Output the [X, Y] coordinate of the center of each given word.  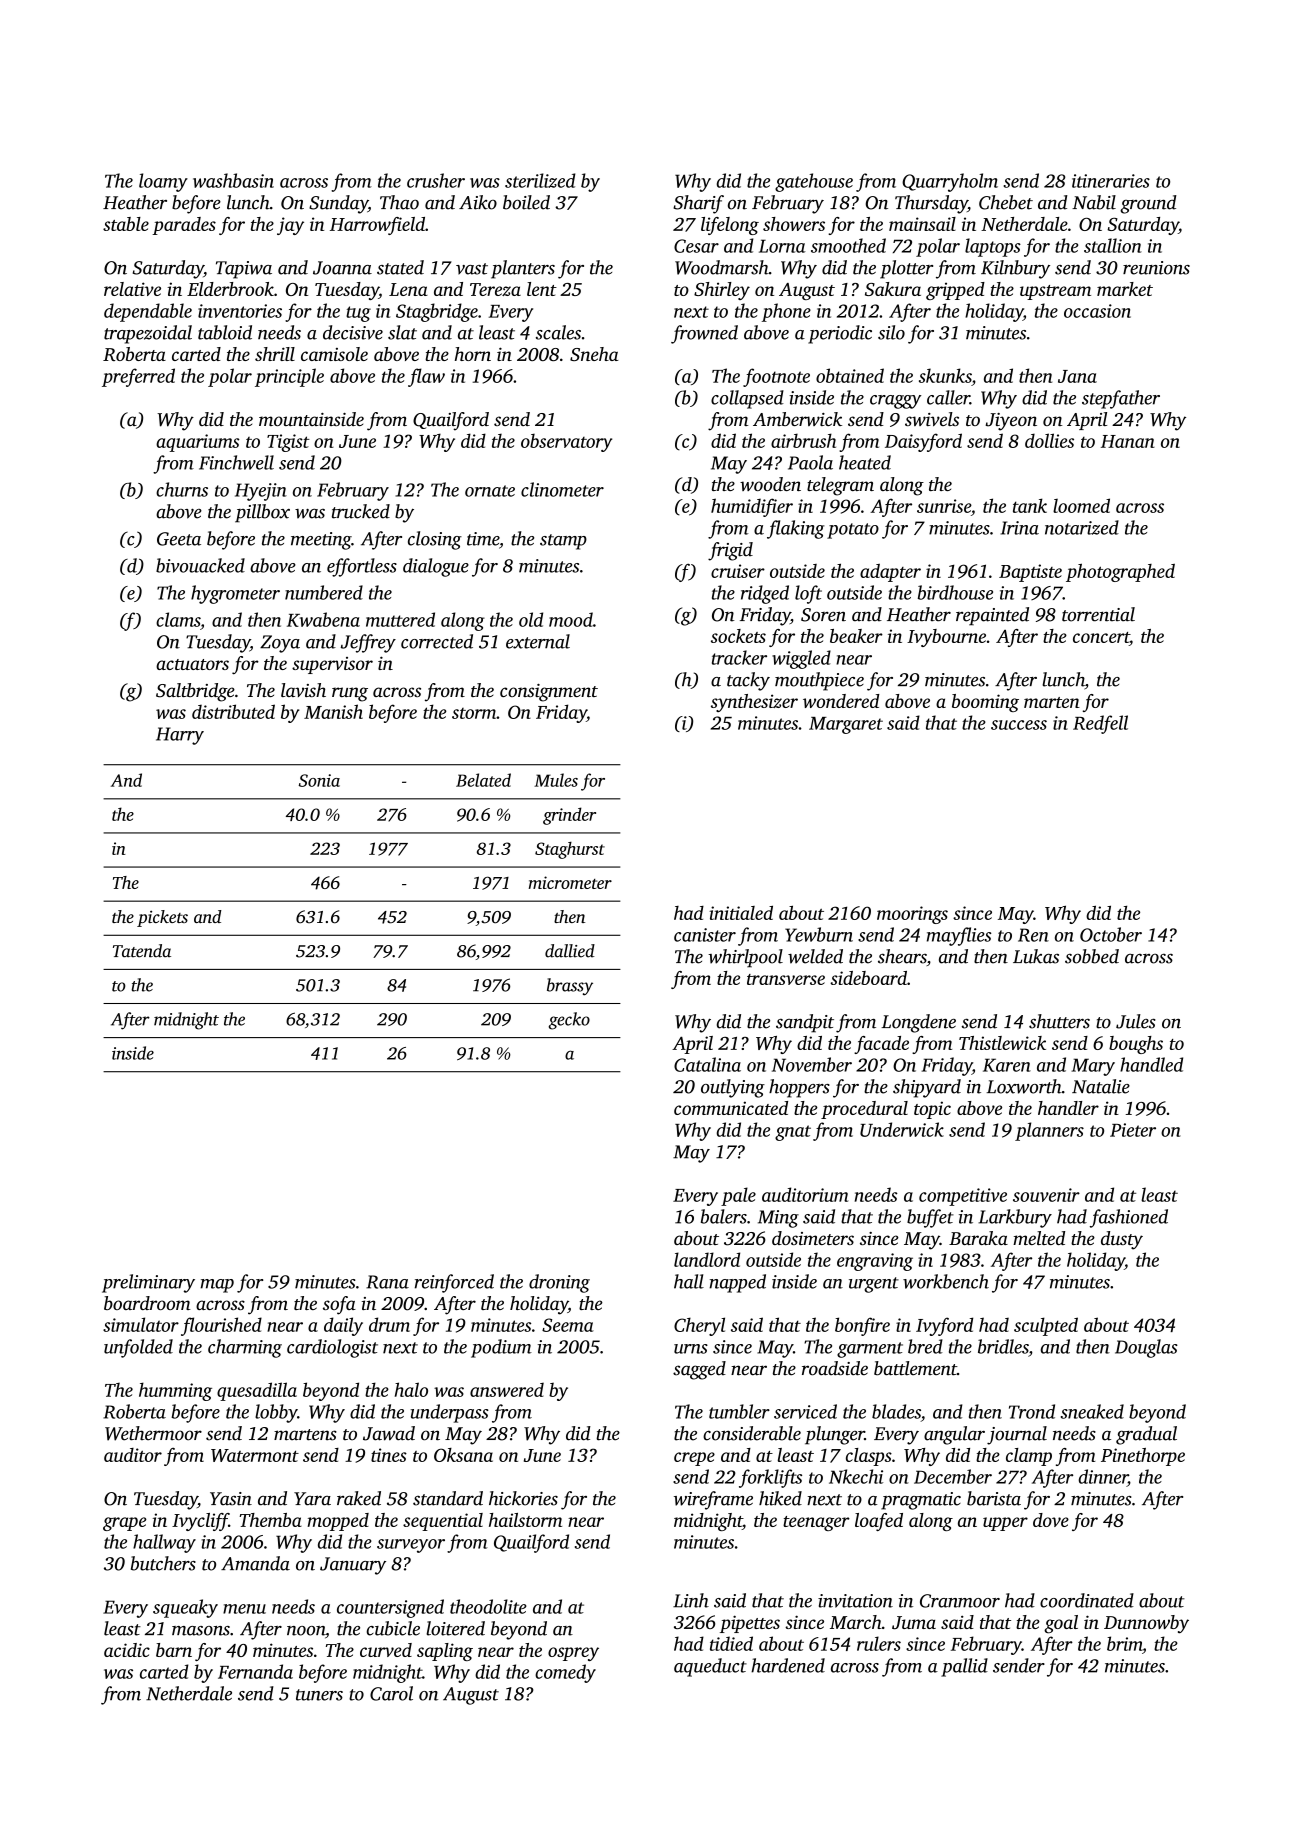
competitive [963, 1197]
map [217, 1286]
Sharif [698, 204]
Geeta [179, 539]
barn [174, 1650]
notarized [1082, 527]
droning [559, 1283]
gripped [955, 291]
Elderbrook [230, 289]
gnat [793, 1133]
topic [932, 1110]
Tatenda [142, 951]
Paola [810, 462]
